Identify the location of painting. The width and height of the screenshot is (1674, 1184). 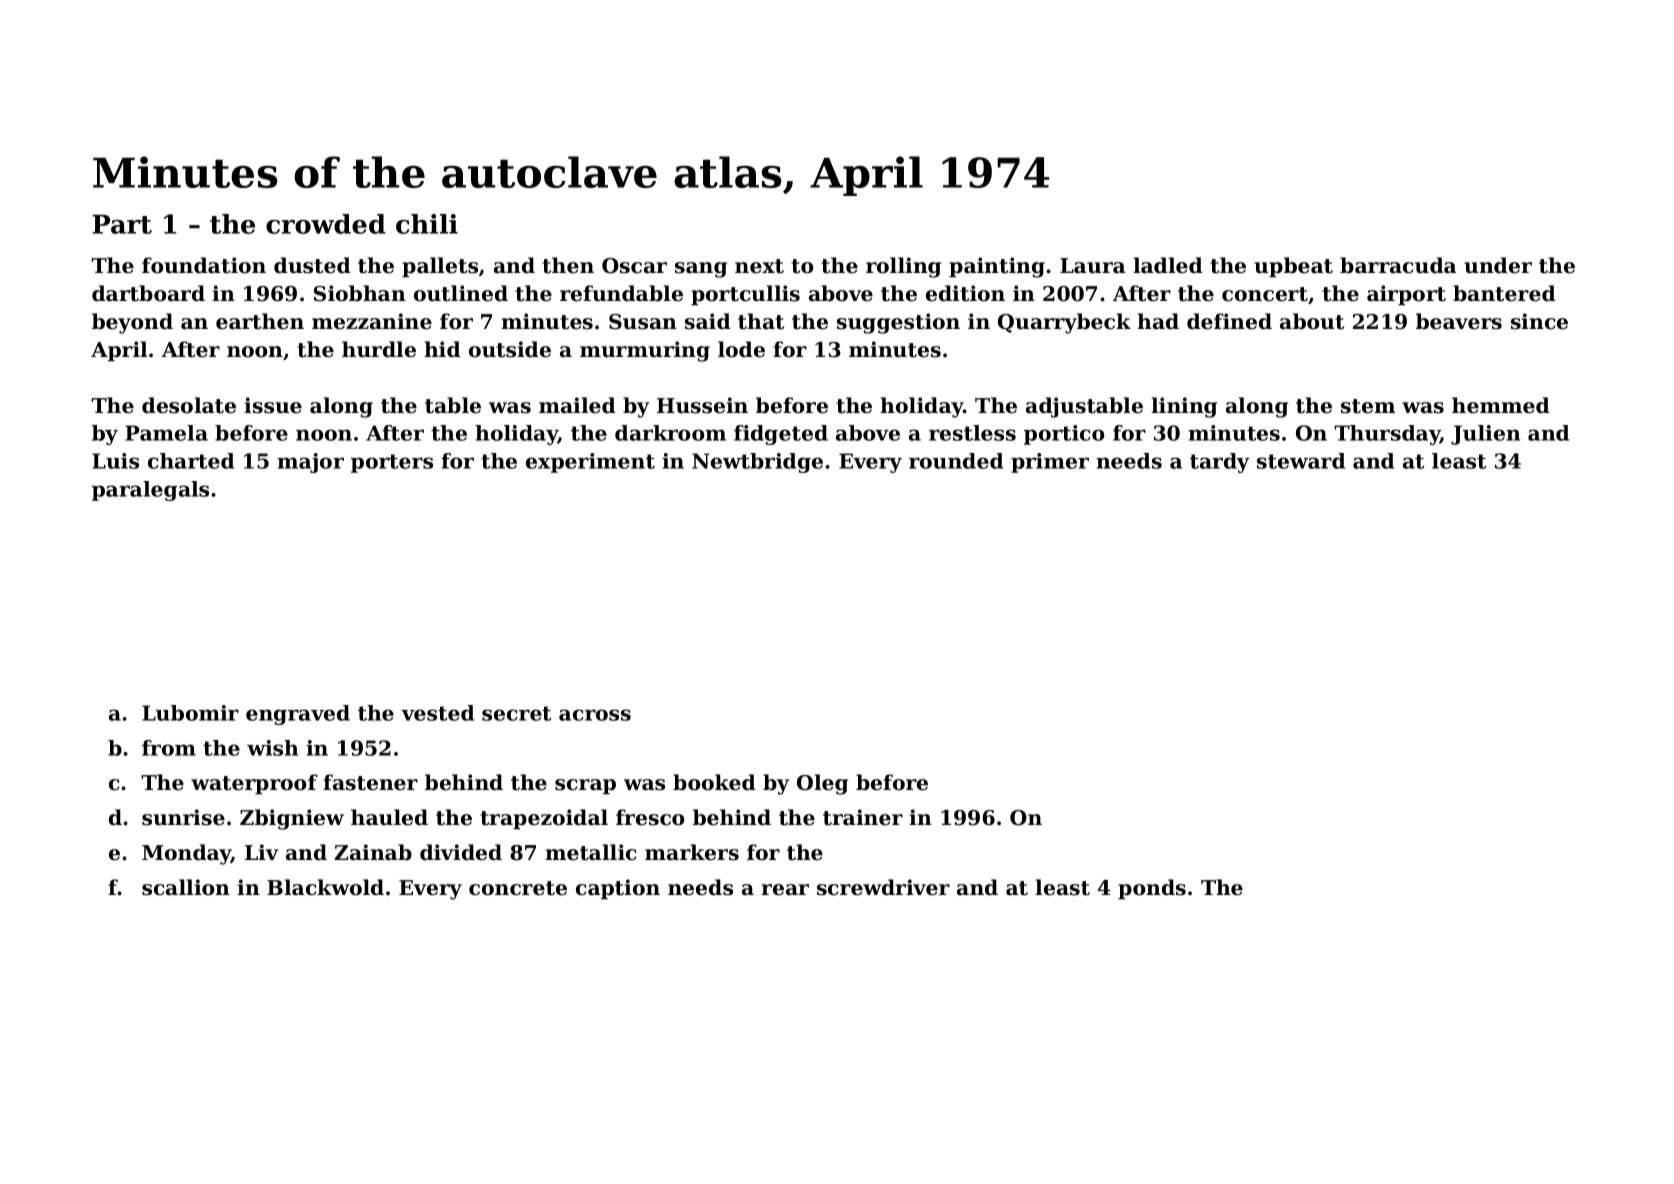
(997, 267).
